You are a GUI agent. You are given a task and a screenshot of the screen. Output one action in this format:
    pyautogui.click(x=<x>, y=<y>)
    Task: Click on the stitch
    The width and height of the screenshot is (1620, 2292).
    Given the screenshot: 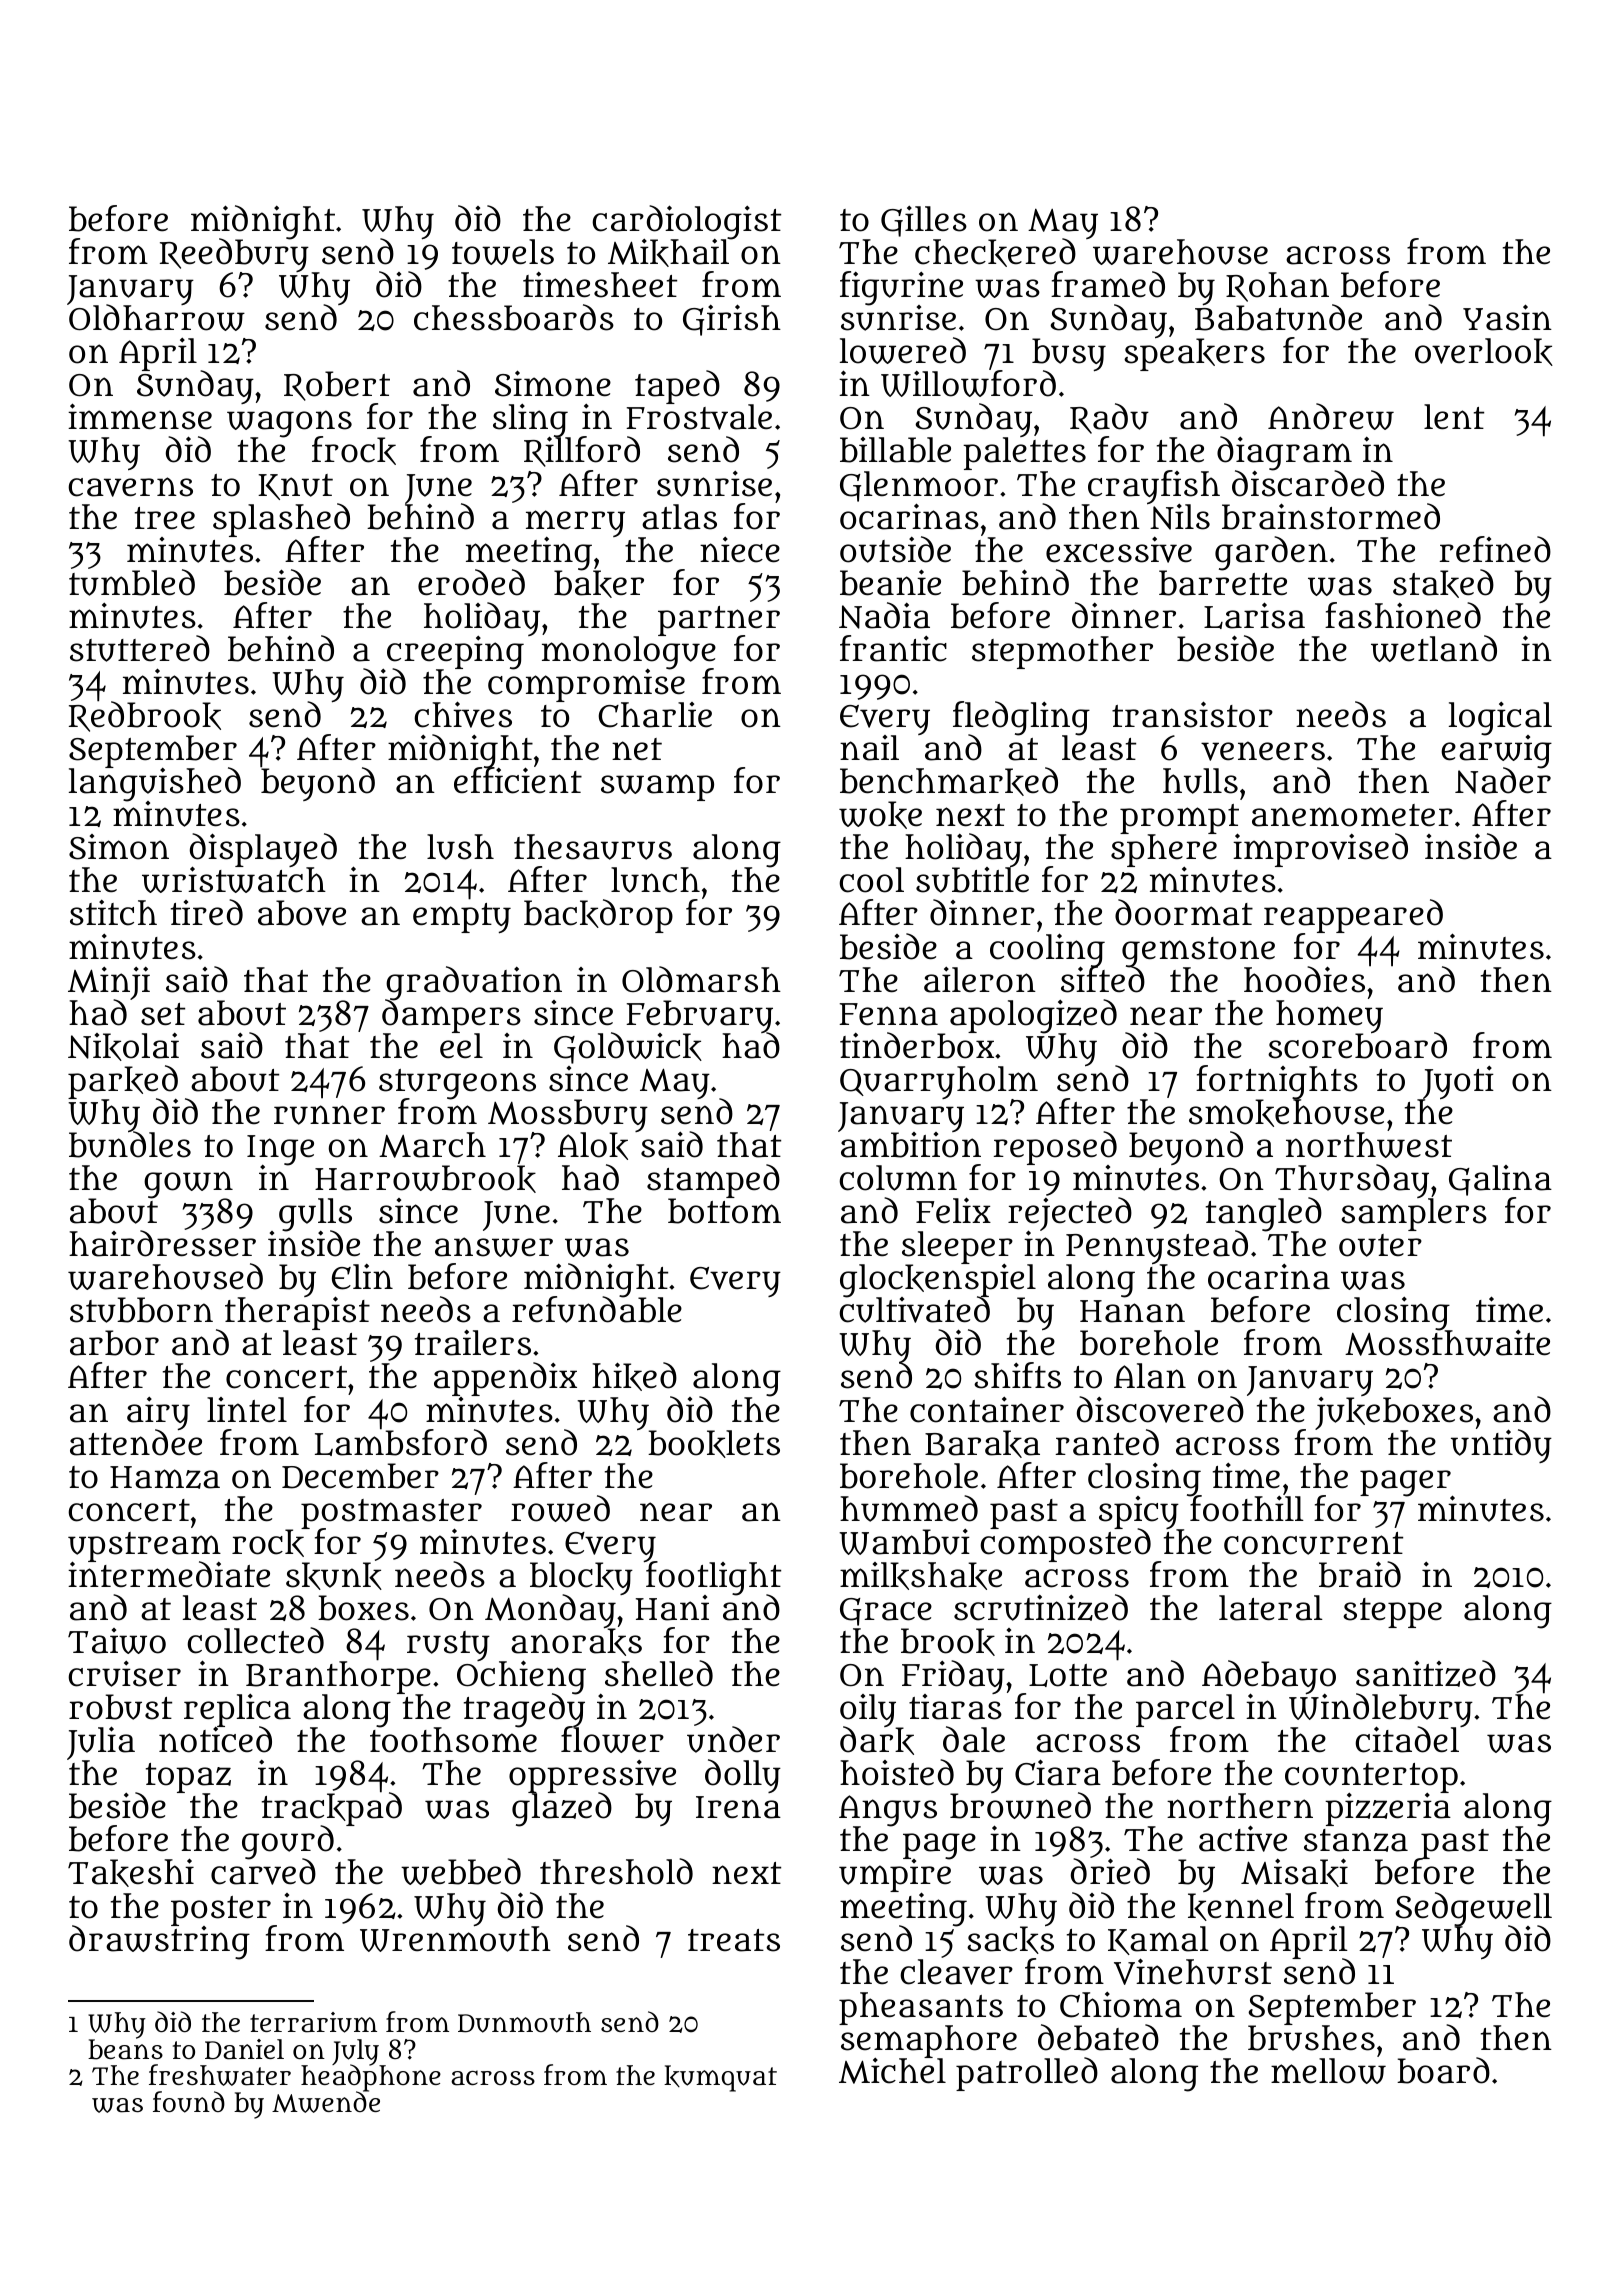 What is the action you would take?
    pyautogui.click(x=113, y=913)
